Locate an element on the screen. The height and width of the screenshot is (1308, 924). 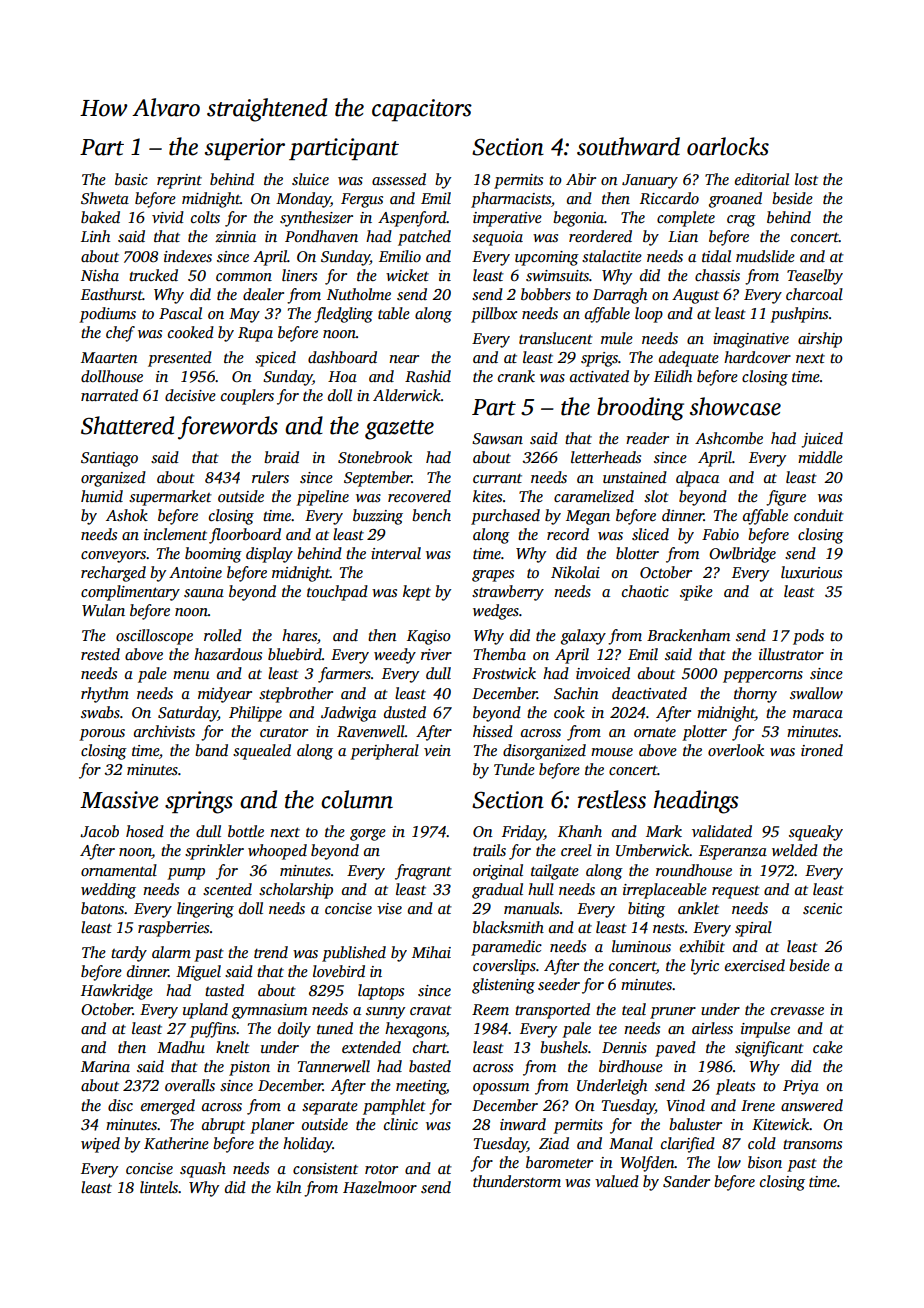
luxurious is located at coordinates (811, 572).
